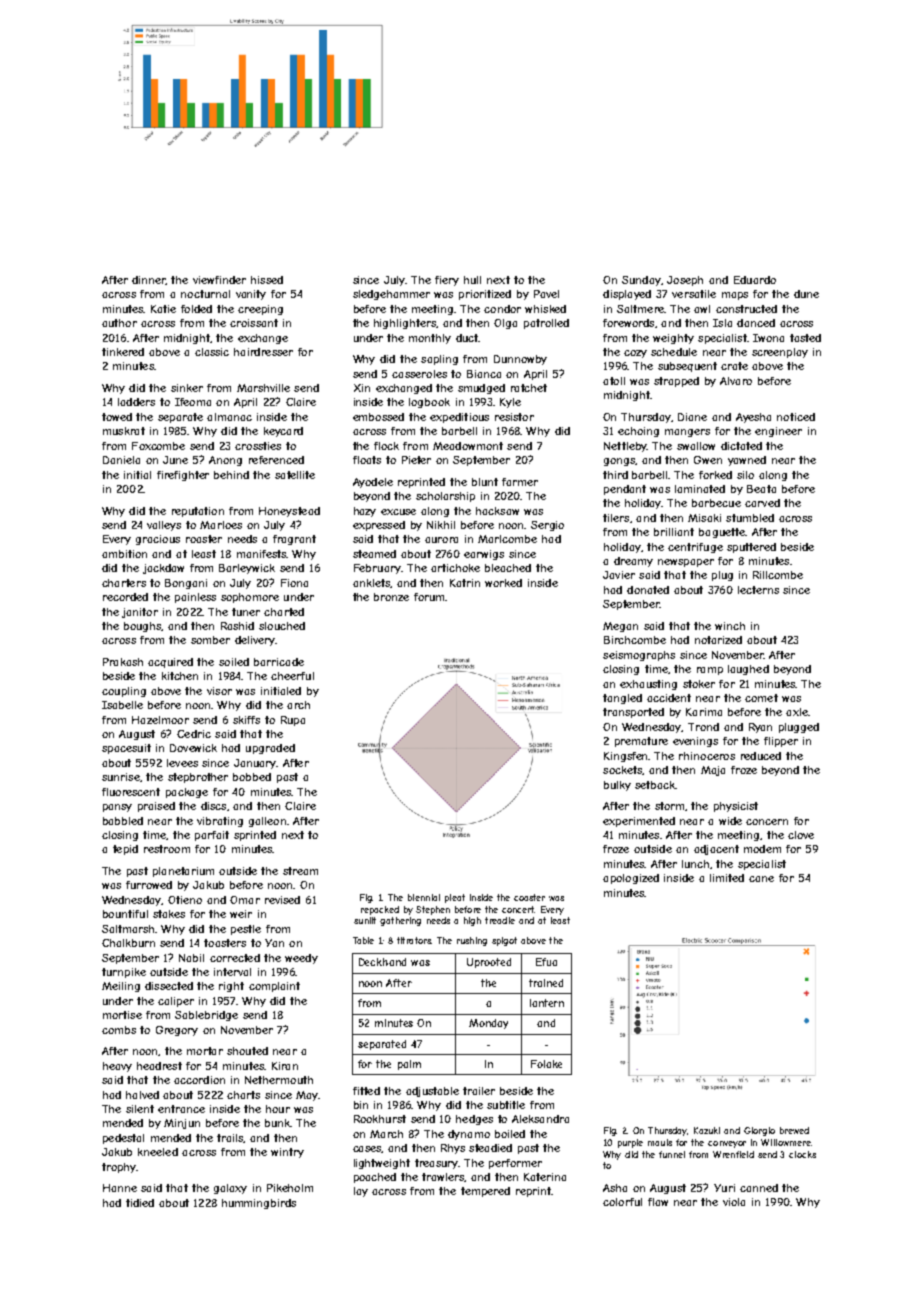 The width and height of the screenshot is (924, 1308). I want to click on recorded, so click(125, 597).
